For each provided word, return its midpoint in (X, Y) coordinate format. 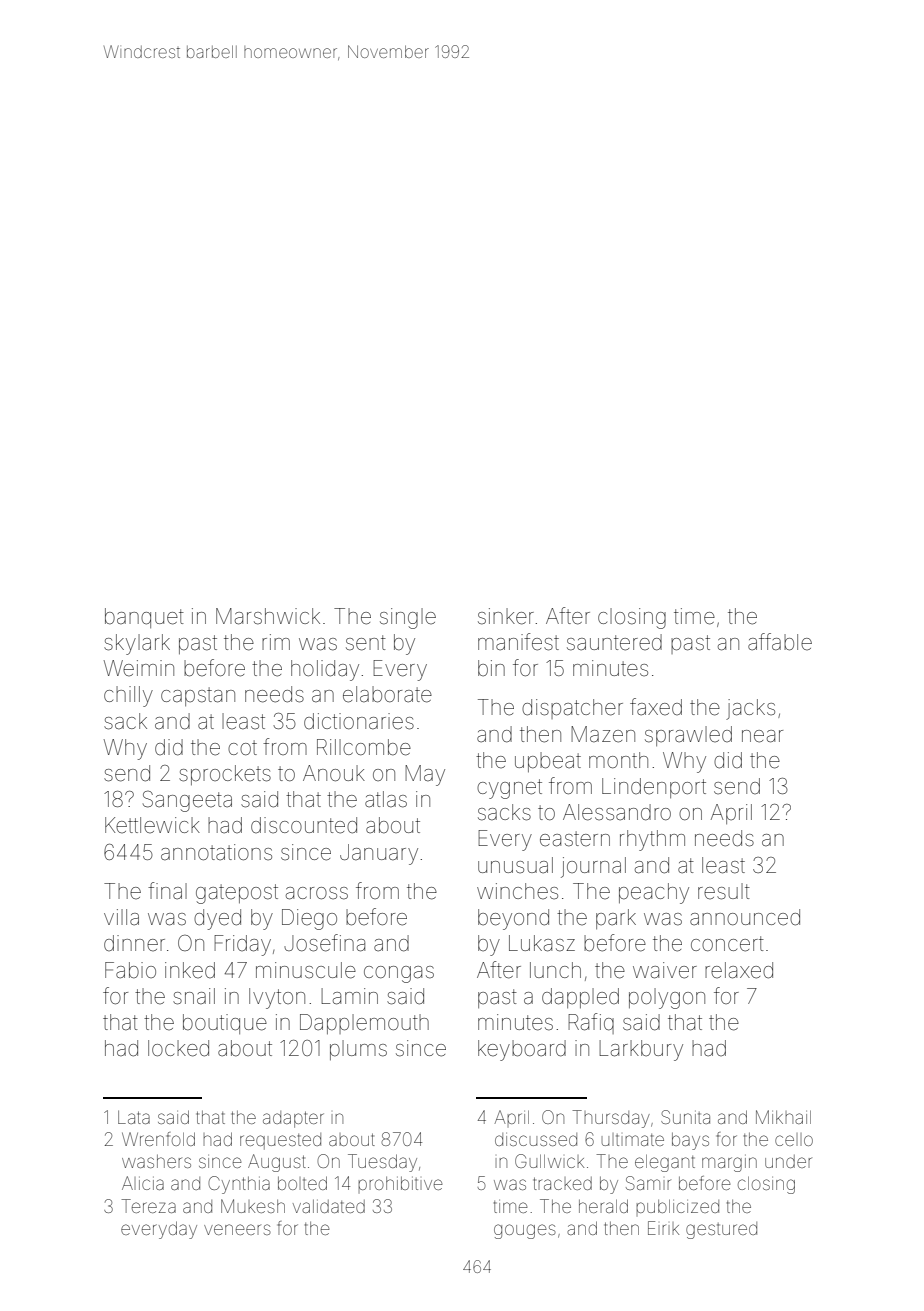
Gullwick (549, 1161)
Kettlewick (152, 825)
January (379, 854)
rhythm (652, 840)
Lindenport (654, 788)
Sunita (685, 1117)
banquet (144, 618)
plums (358, 1050)
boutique (225, 1024)
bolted (302, 1183)
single (408, 618)
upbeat (548, 762)
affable (780, 642)
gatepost (237, 894)
